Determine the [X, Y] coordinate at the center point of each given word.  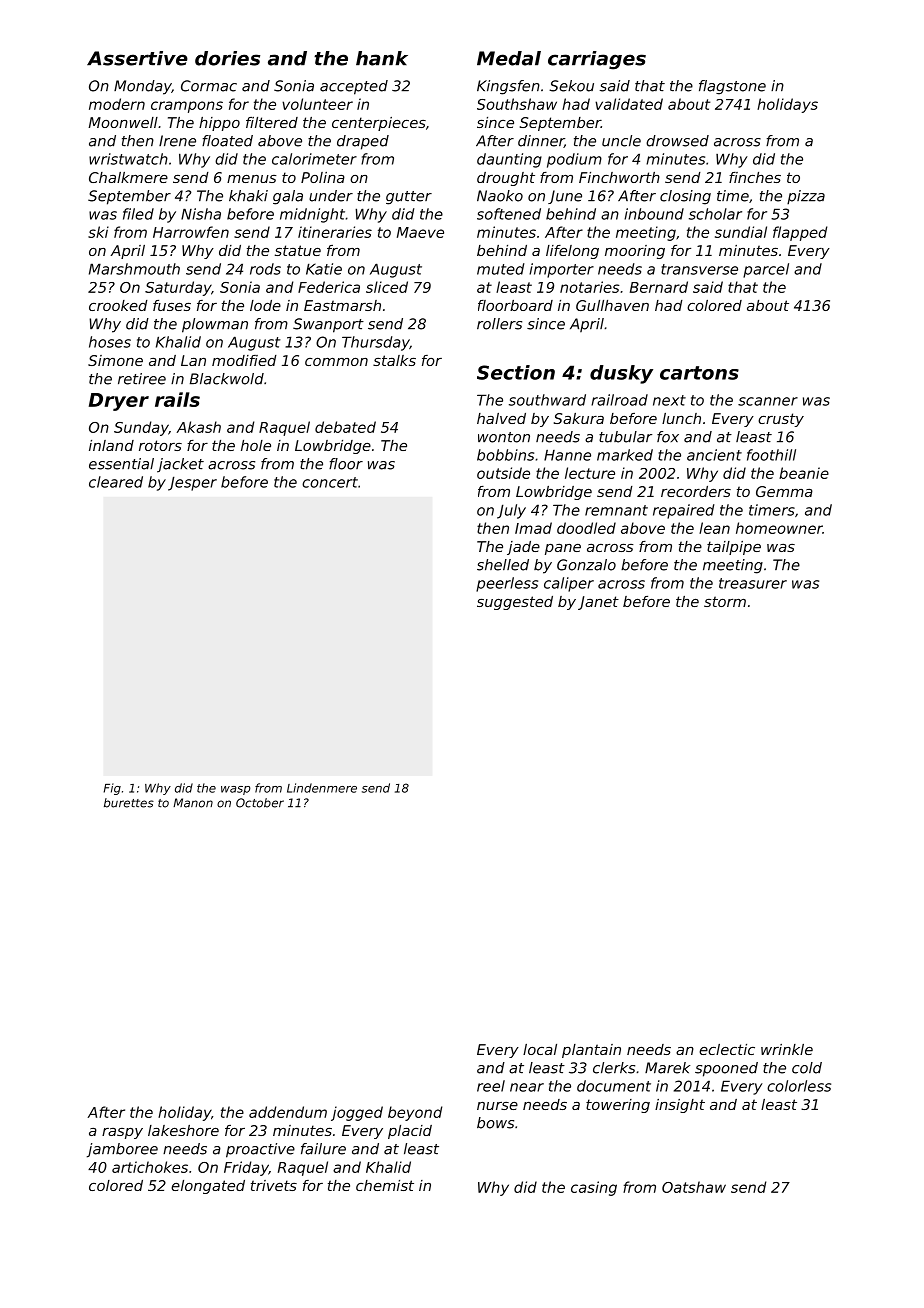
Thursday [376, 343]
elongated [208, 1187]
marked [625, 455]
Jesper [192, 483]
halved [501, 418]
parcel [766, 270]
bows [495, 1123]
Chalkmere [128, 177]
